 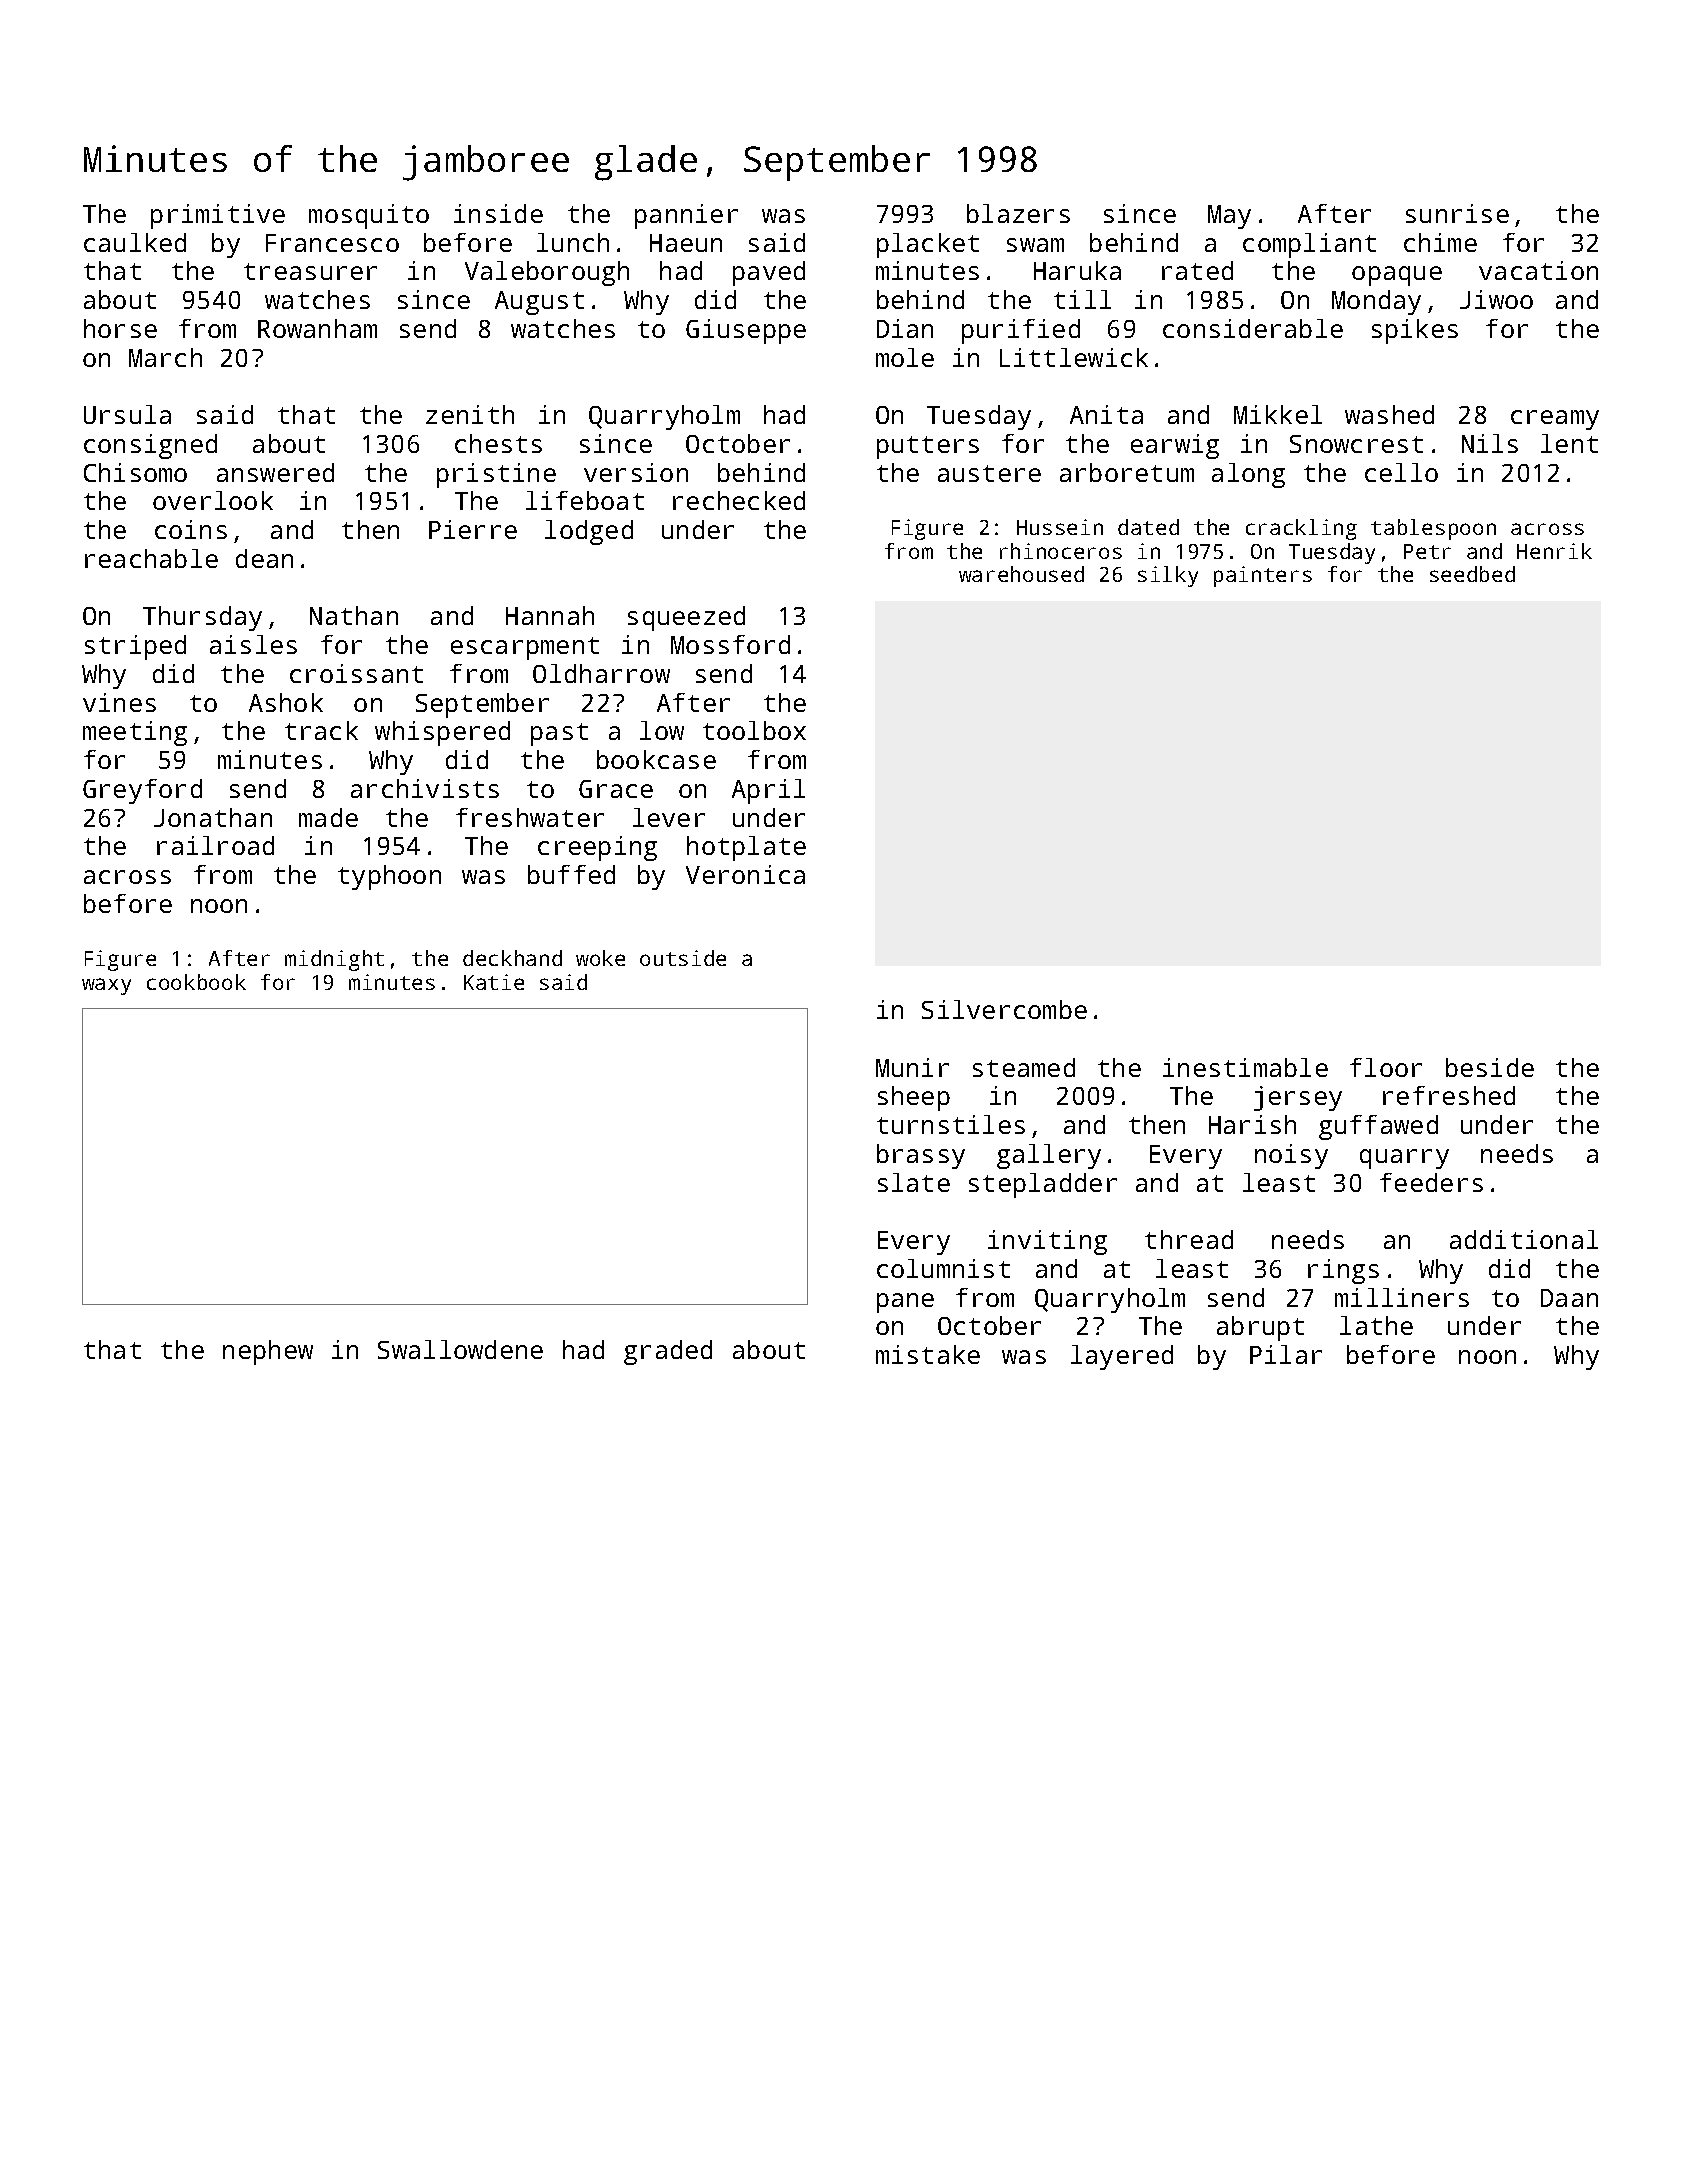 What do you see at coordinates (636, 472) in the screenshot?
I see `version` at bounding box center [636, 472].
